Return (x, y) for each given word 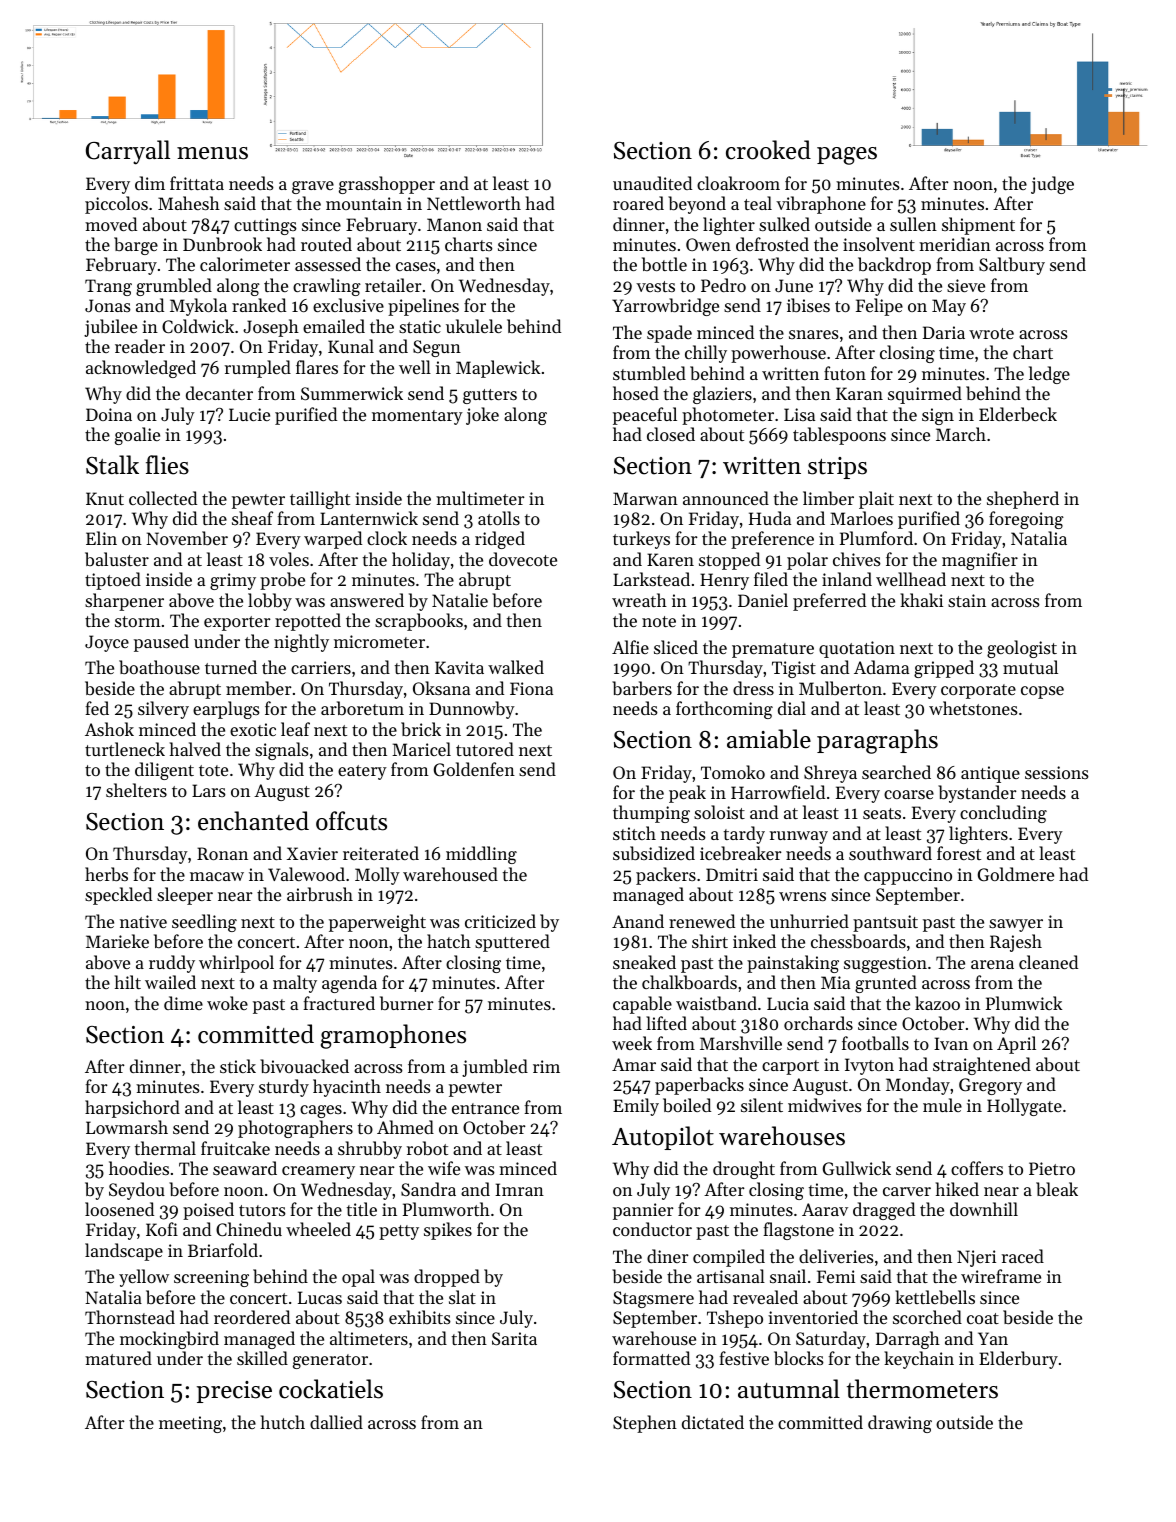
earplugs (226, 710)
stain (967, 600)
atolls (499, 518)
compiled (729, 1258)
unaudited (652, 183)
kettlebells (935, 1297)
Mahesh (189, 203)
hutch (283, 1422)
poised (208, 1211)
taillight (320, 500)
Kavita (459, 667)
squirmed (925, 395)
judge (1052, 185)
